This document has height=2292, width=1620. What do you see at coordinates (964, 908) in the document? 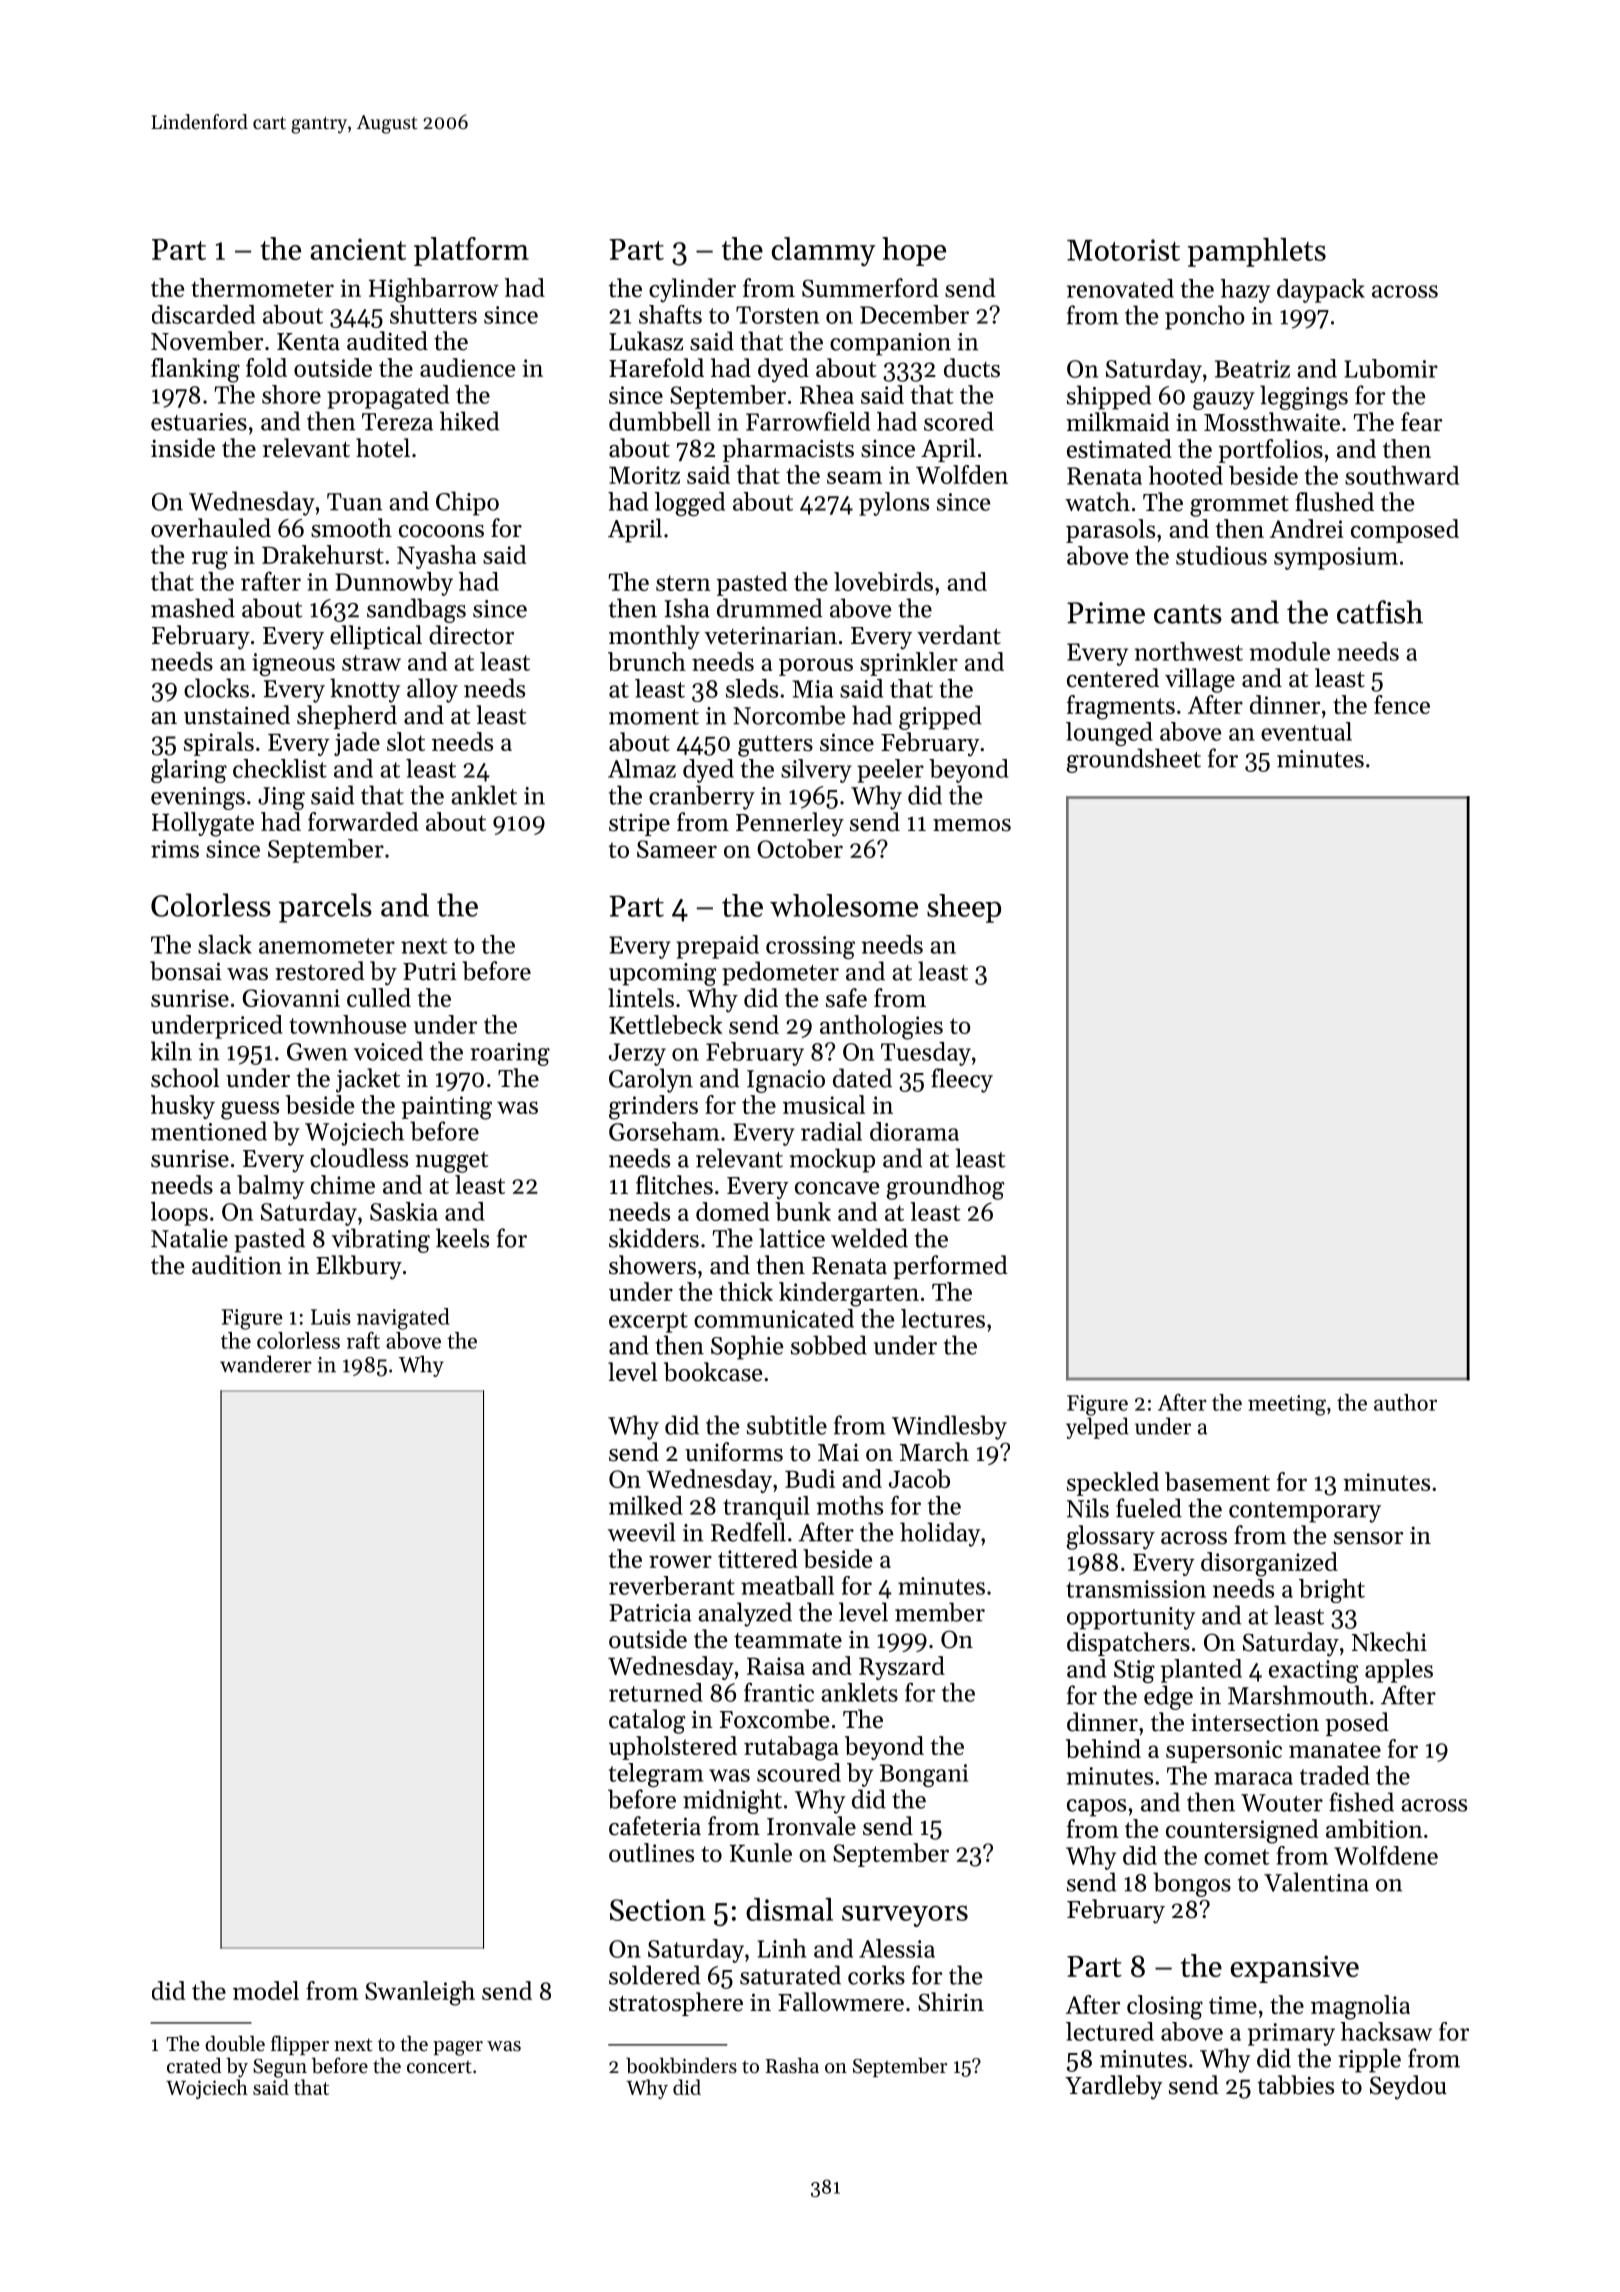
I see `sheep` at bounding box center [964, 908].
